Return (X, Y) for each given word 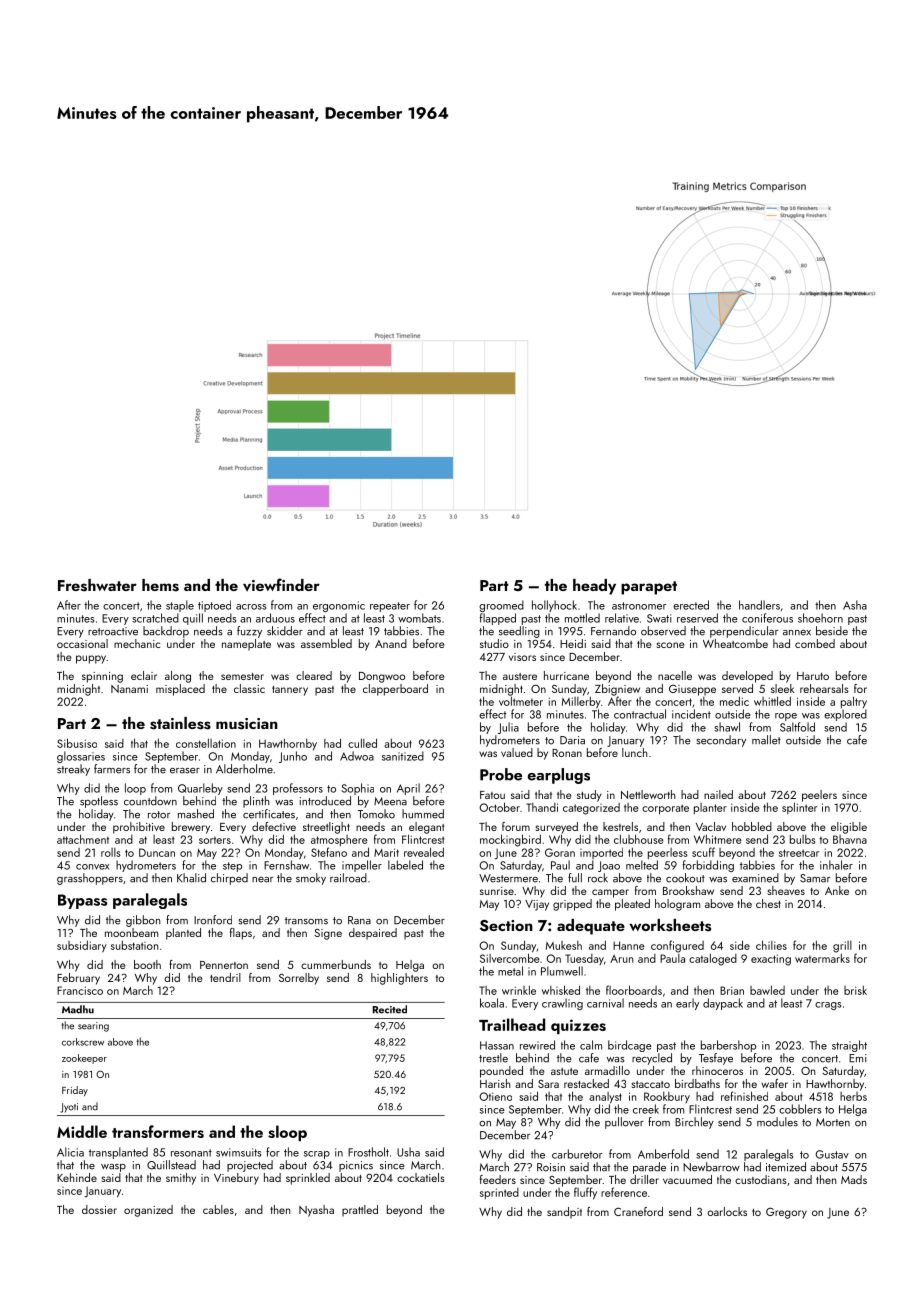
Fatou (492, 795)
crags (828, 1006)
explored (845, 715)
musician (247, 724)
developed (747, 677)
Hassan (497, 1045)
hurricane (566, 675)
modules (777, 1122)
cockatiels (421, 1177)
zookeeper (84, 1059)
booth (147, 964)
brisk (855, 990)
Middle (82, 1131)
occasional (82, 643)
